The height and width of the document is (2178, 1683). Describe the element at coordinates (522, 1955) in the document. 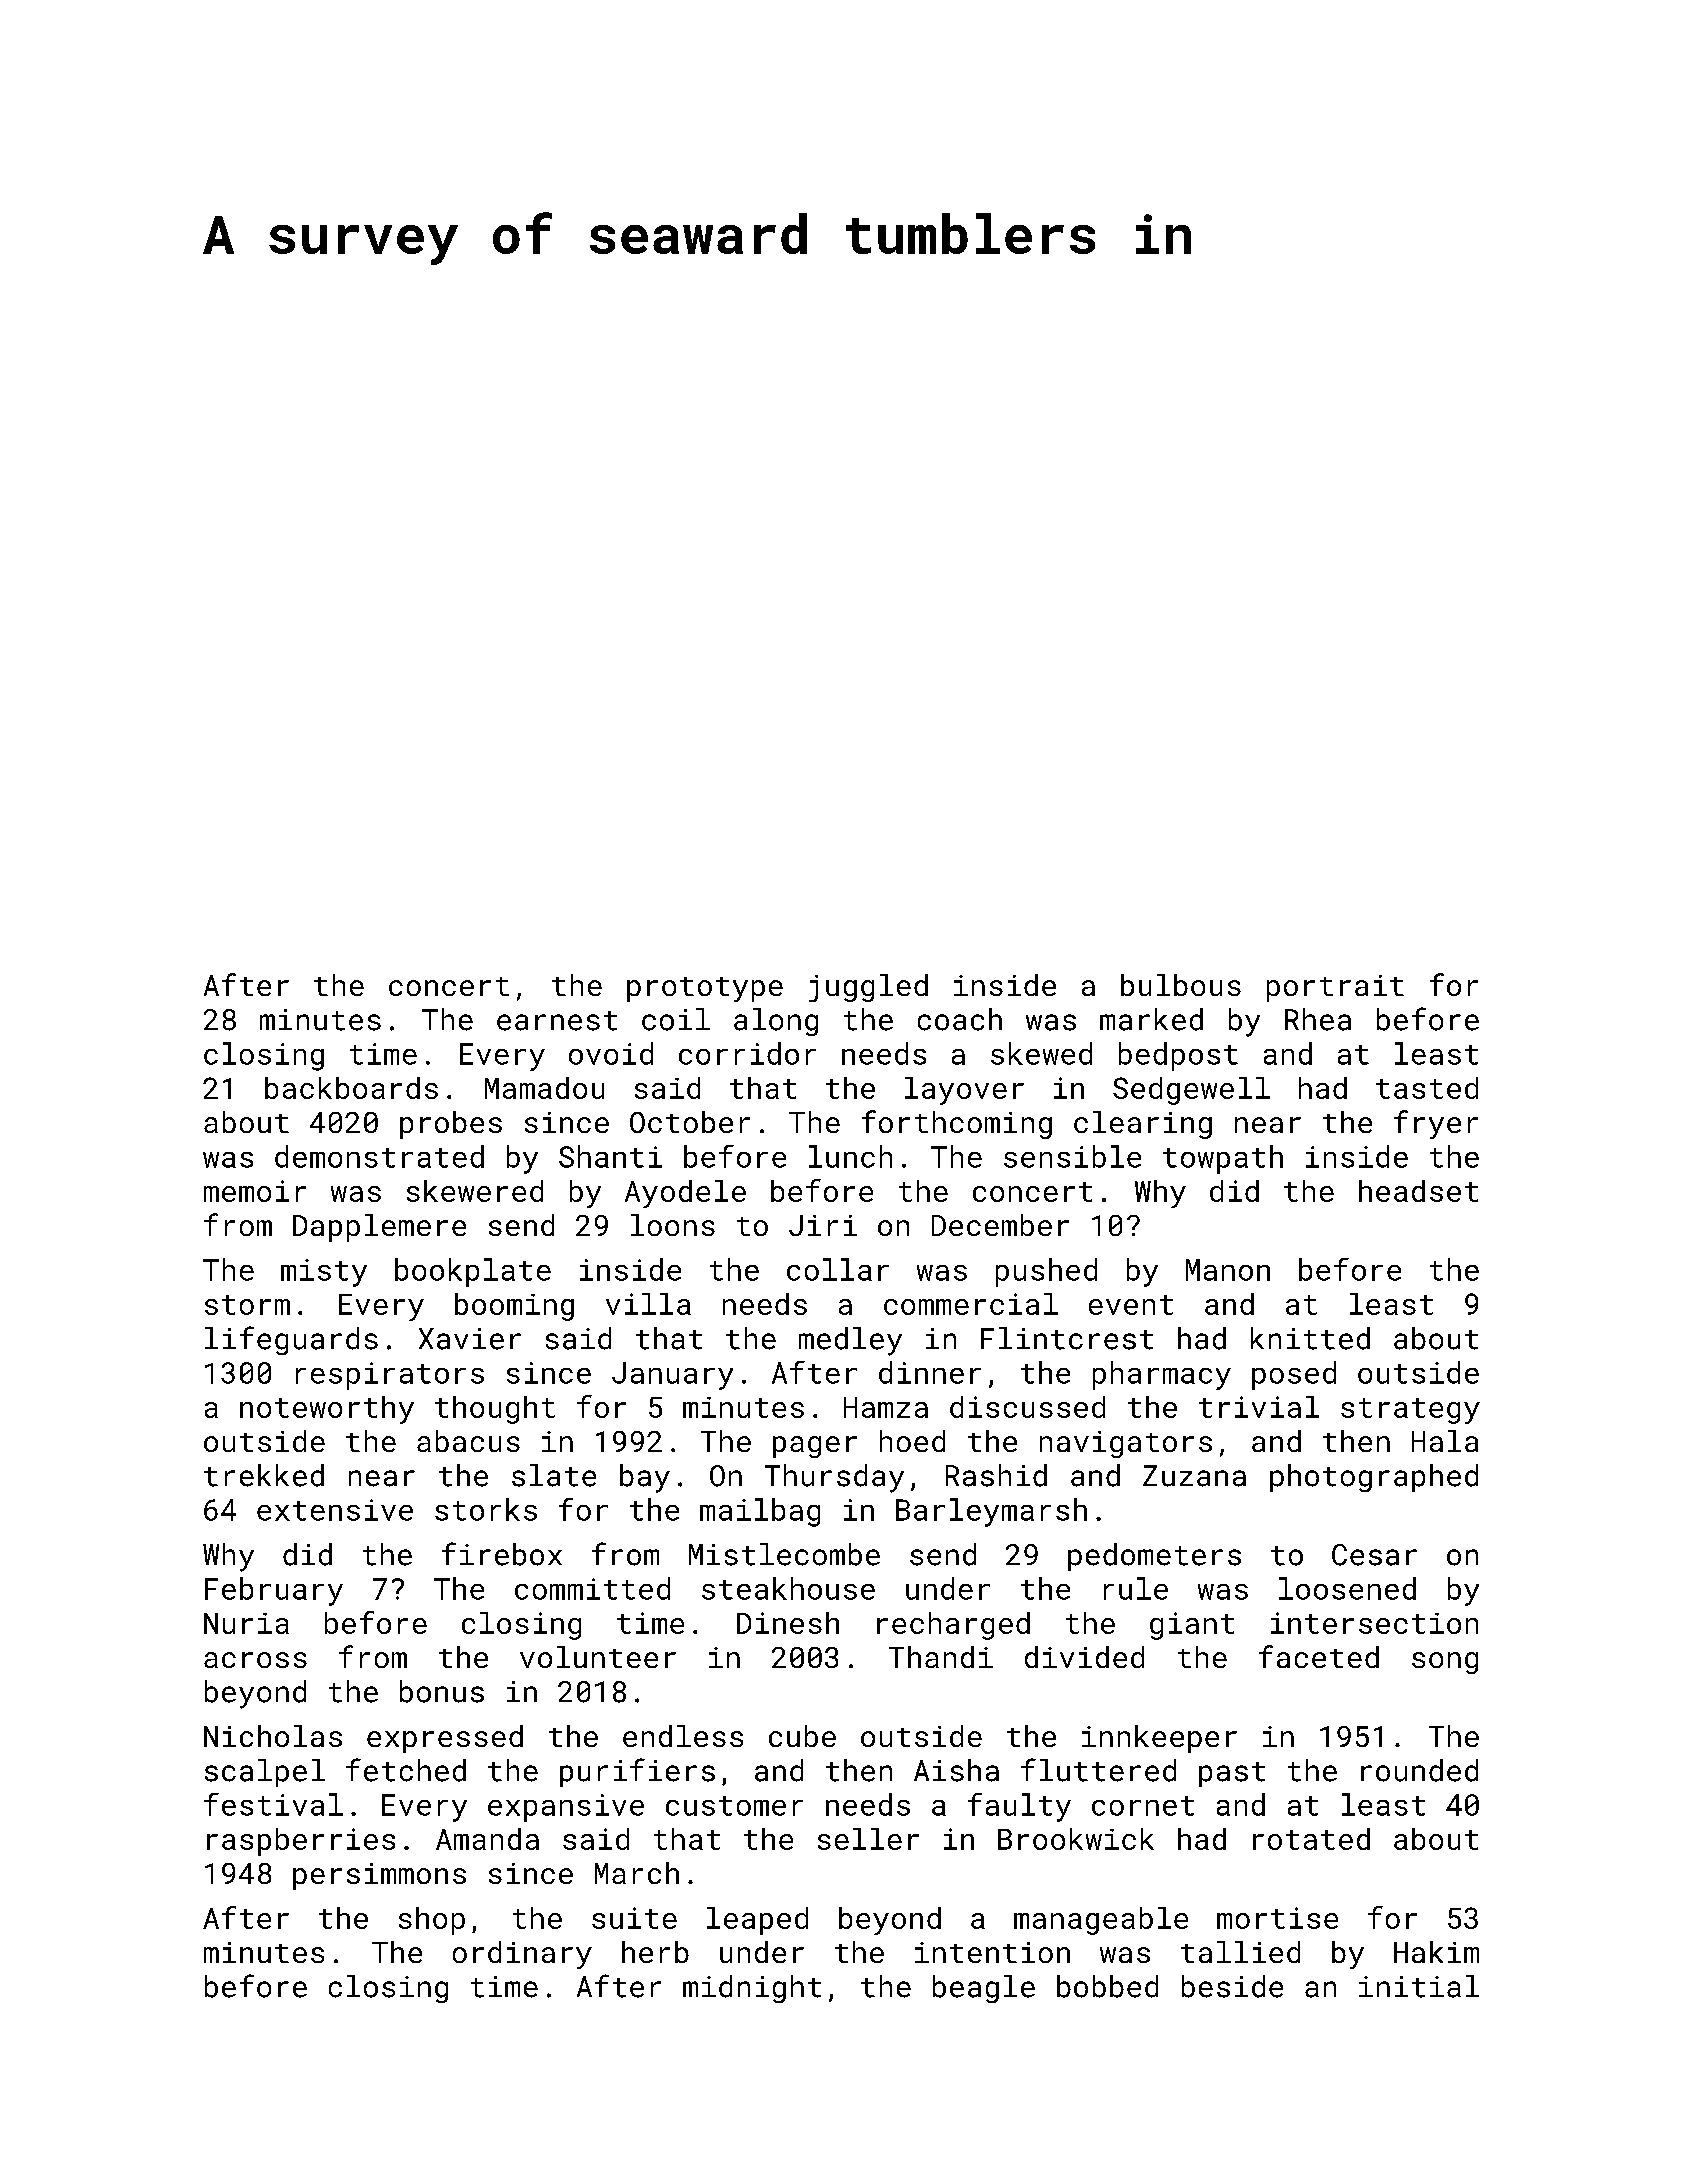

I see `ordinary` at that location.
